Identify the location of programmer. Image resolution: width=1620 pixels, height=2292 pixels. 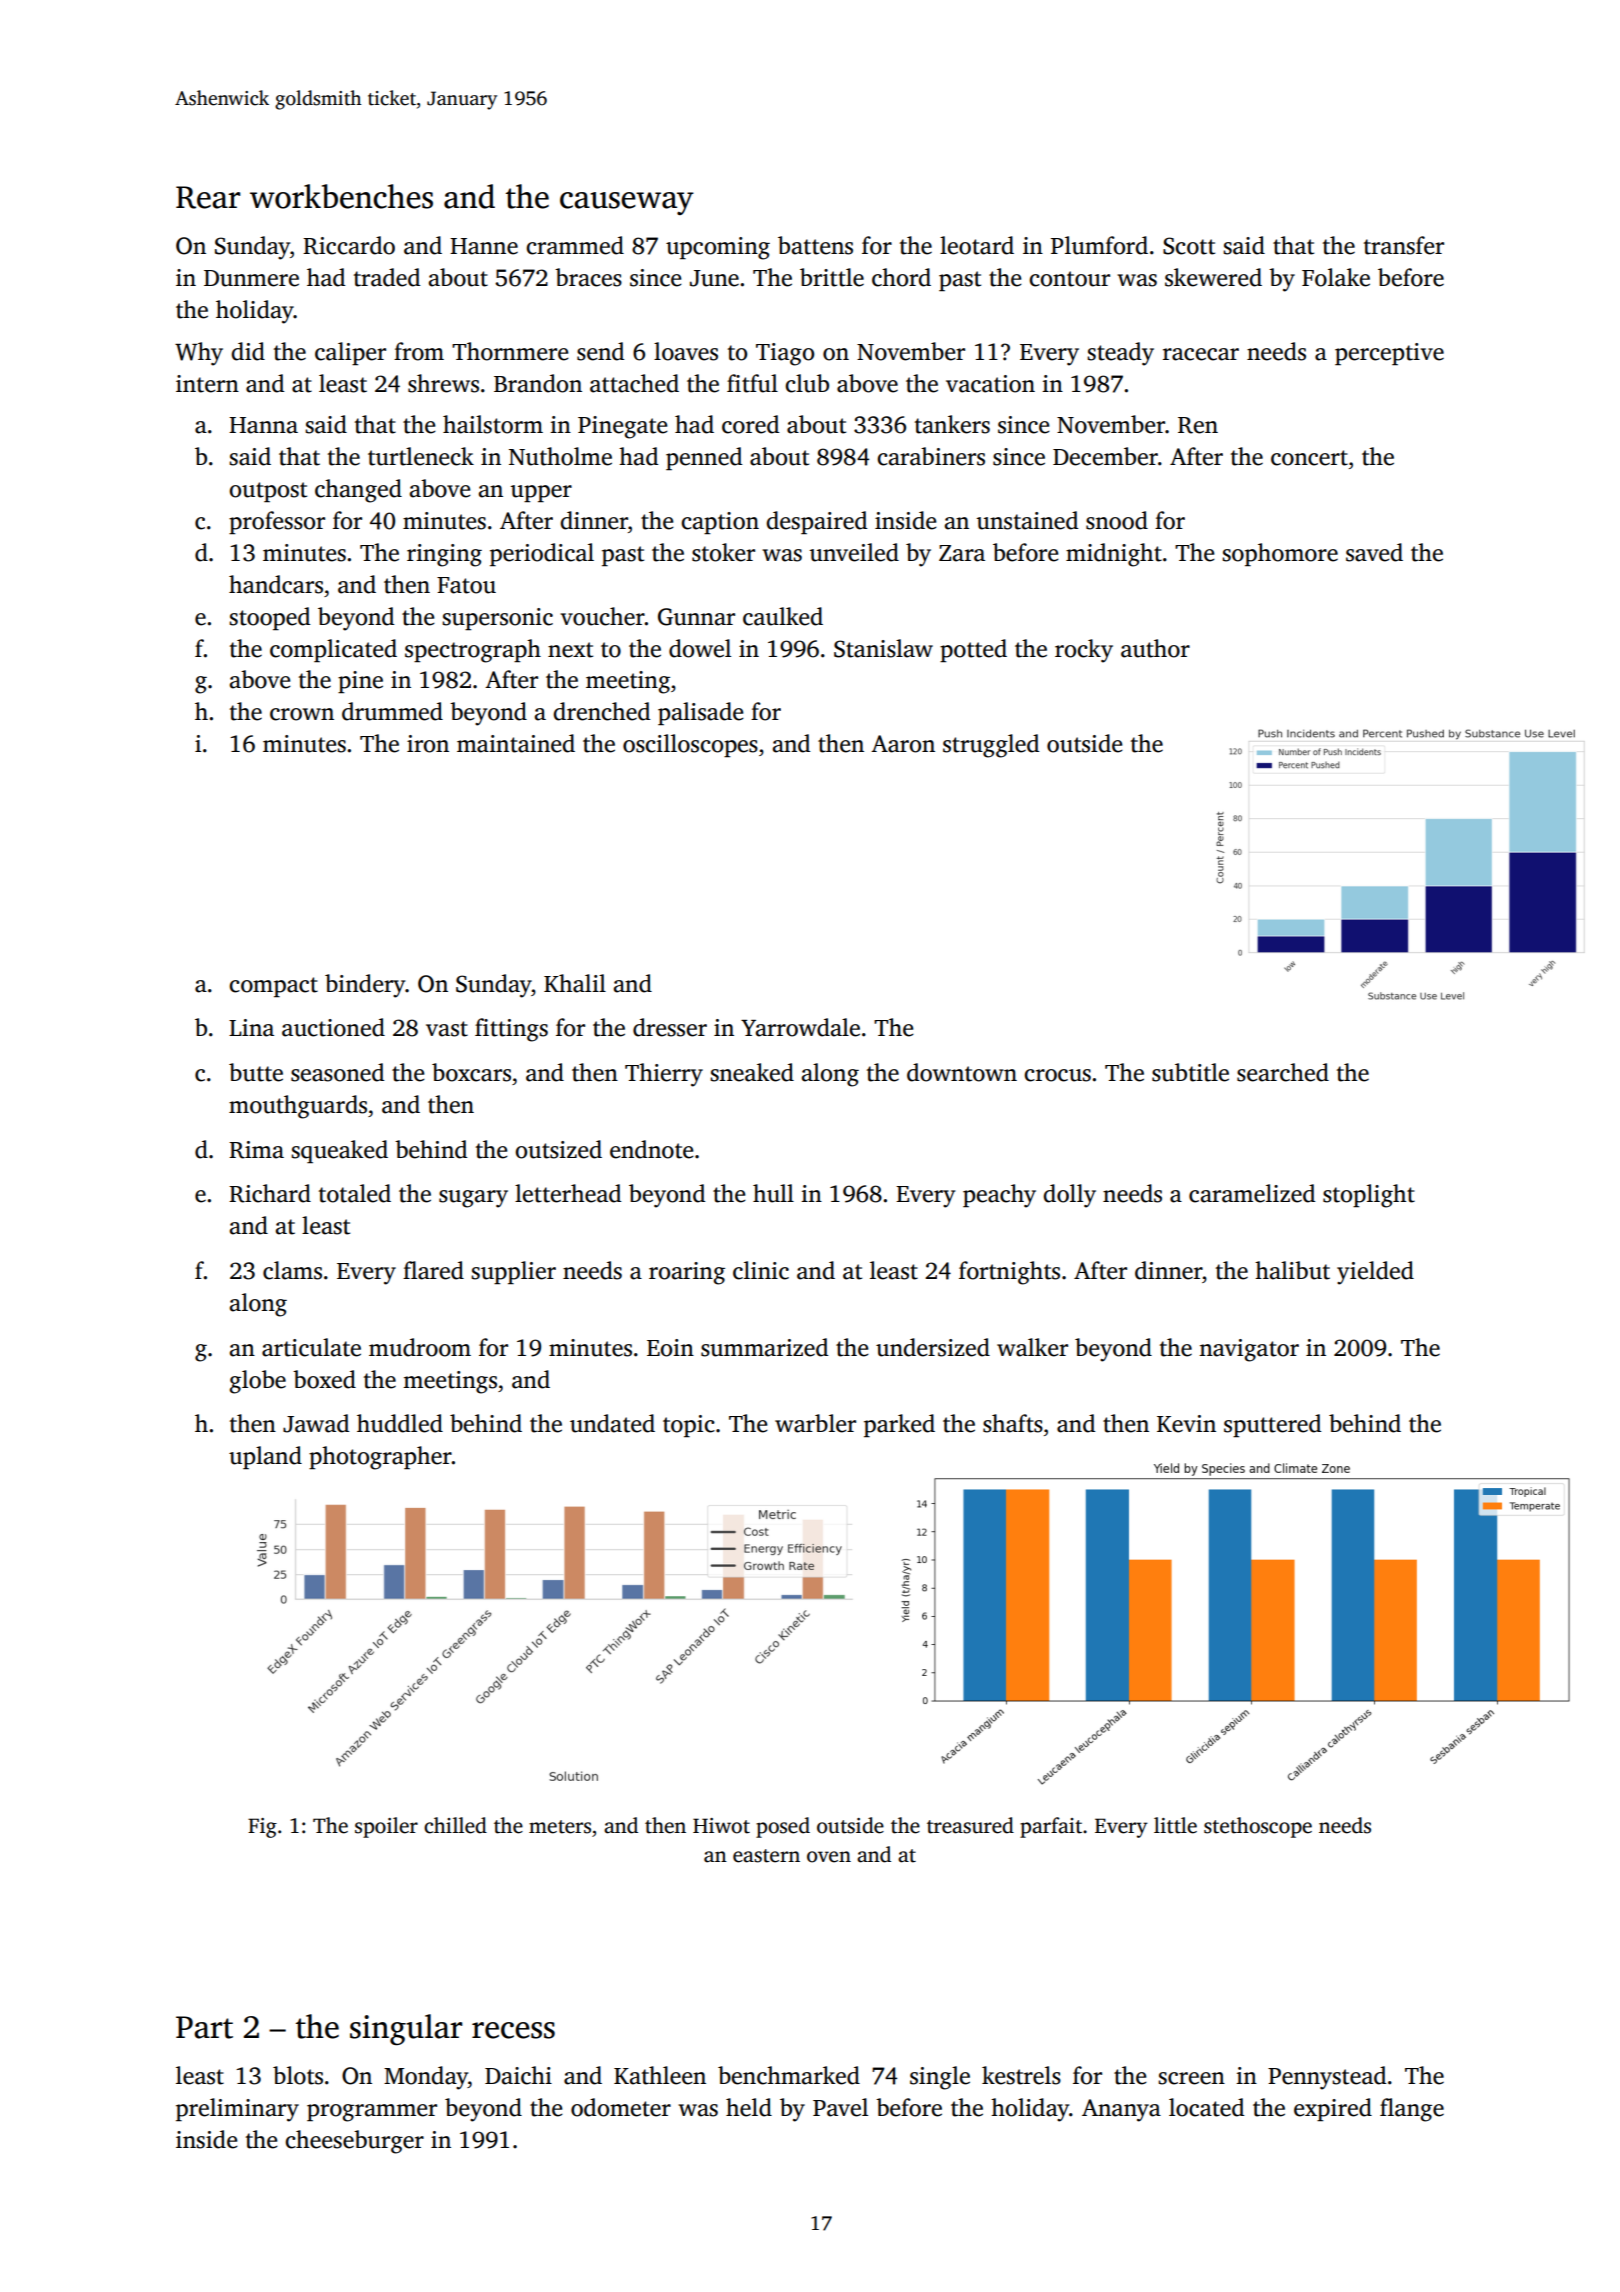
(372, 2113).
